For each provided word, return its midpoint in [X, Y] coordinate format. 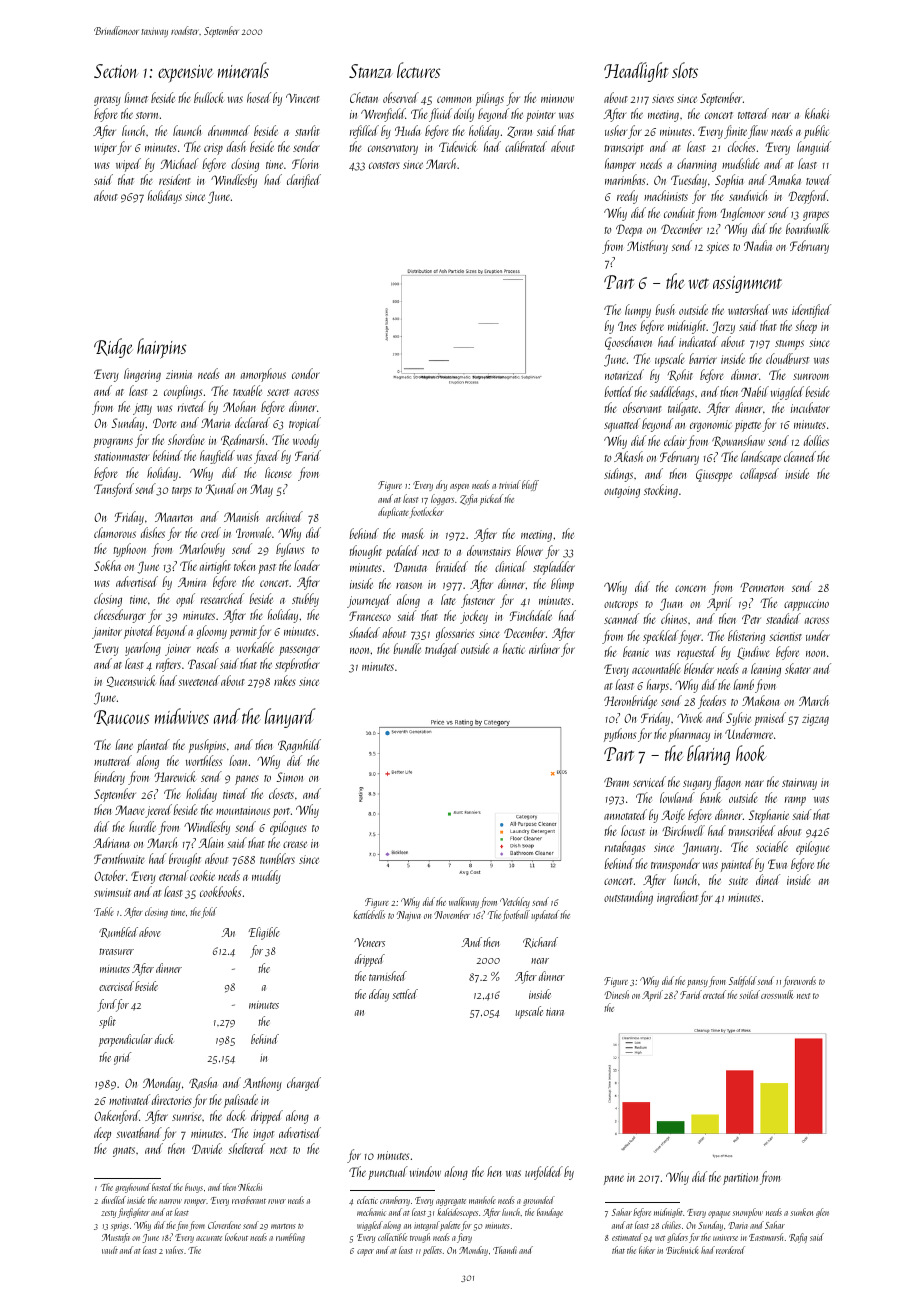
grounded [539, 1201]
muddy [266, 877]
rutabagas [625, 848]
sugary [697, 785]
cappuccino [806, 605]
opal [185, 600]
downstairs [489, 550]
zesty [108, 1214]
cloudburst [787, 358]
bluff [530, 485]
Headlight [636, 72]
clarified [304, 181]
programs [113, 443]
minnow [557, 98]
